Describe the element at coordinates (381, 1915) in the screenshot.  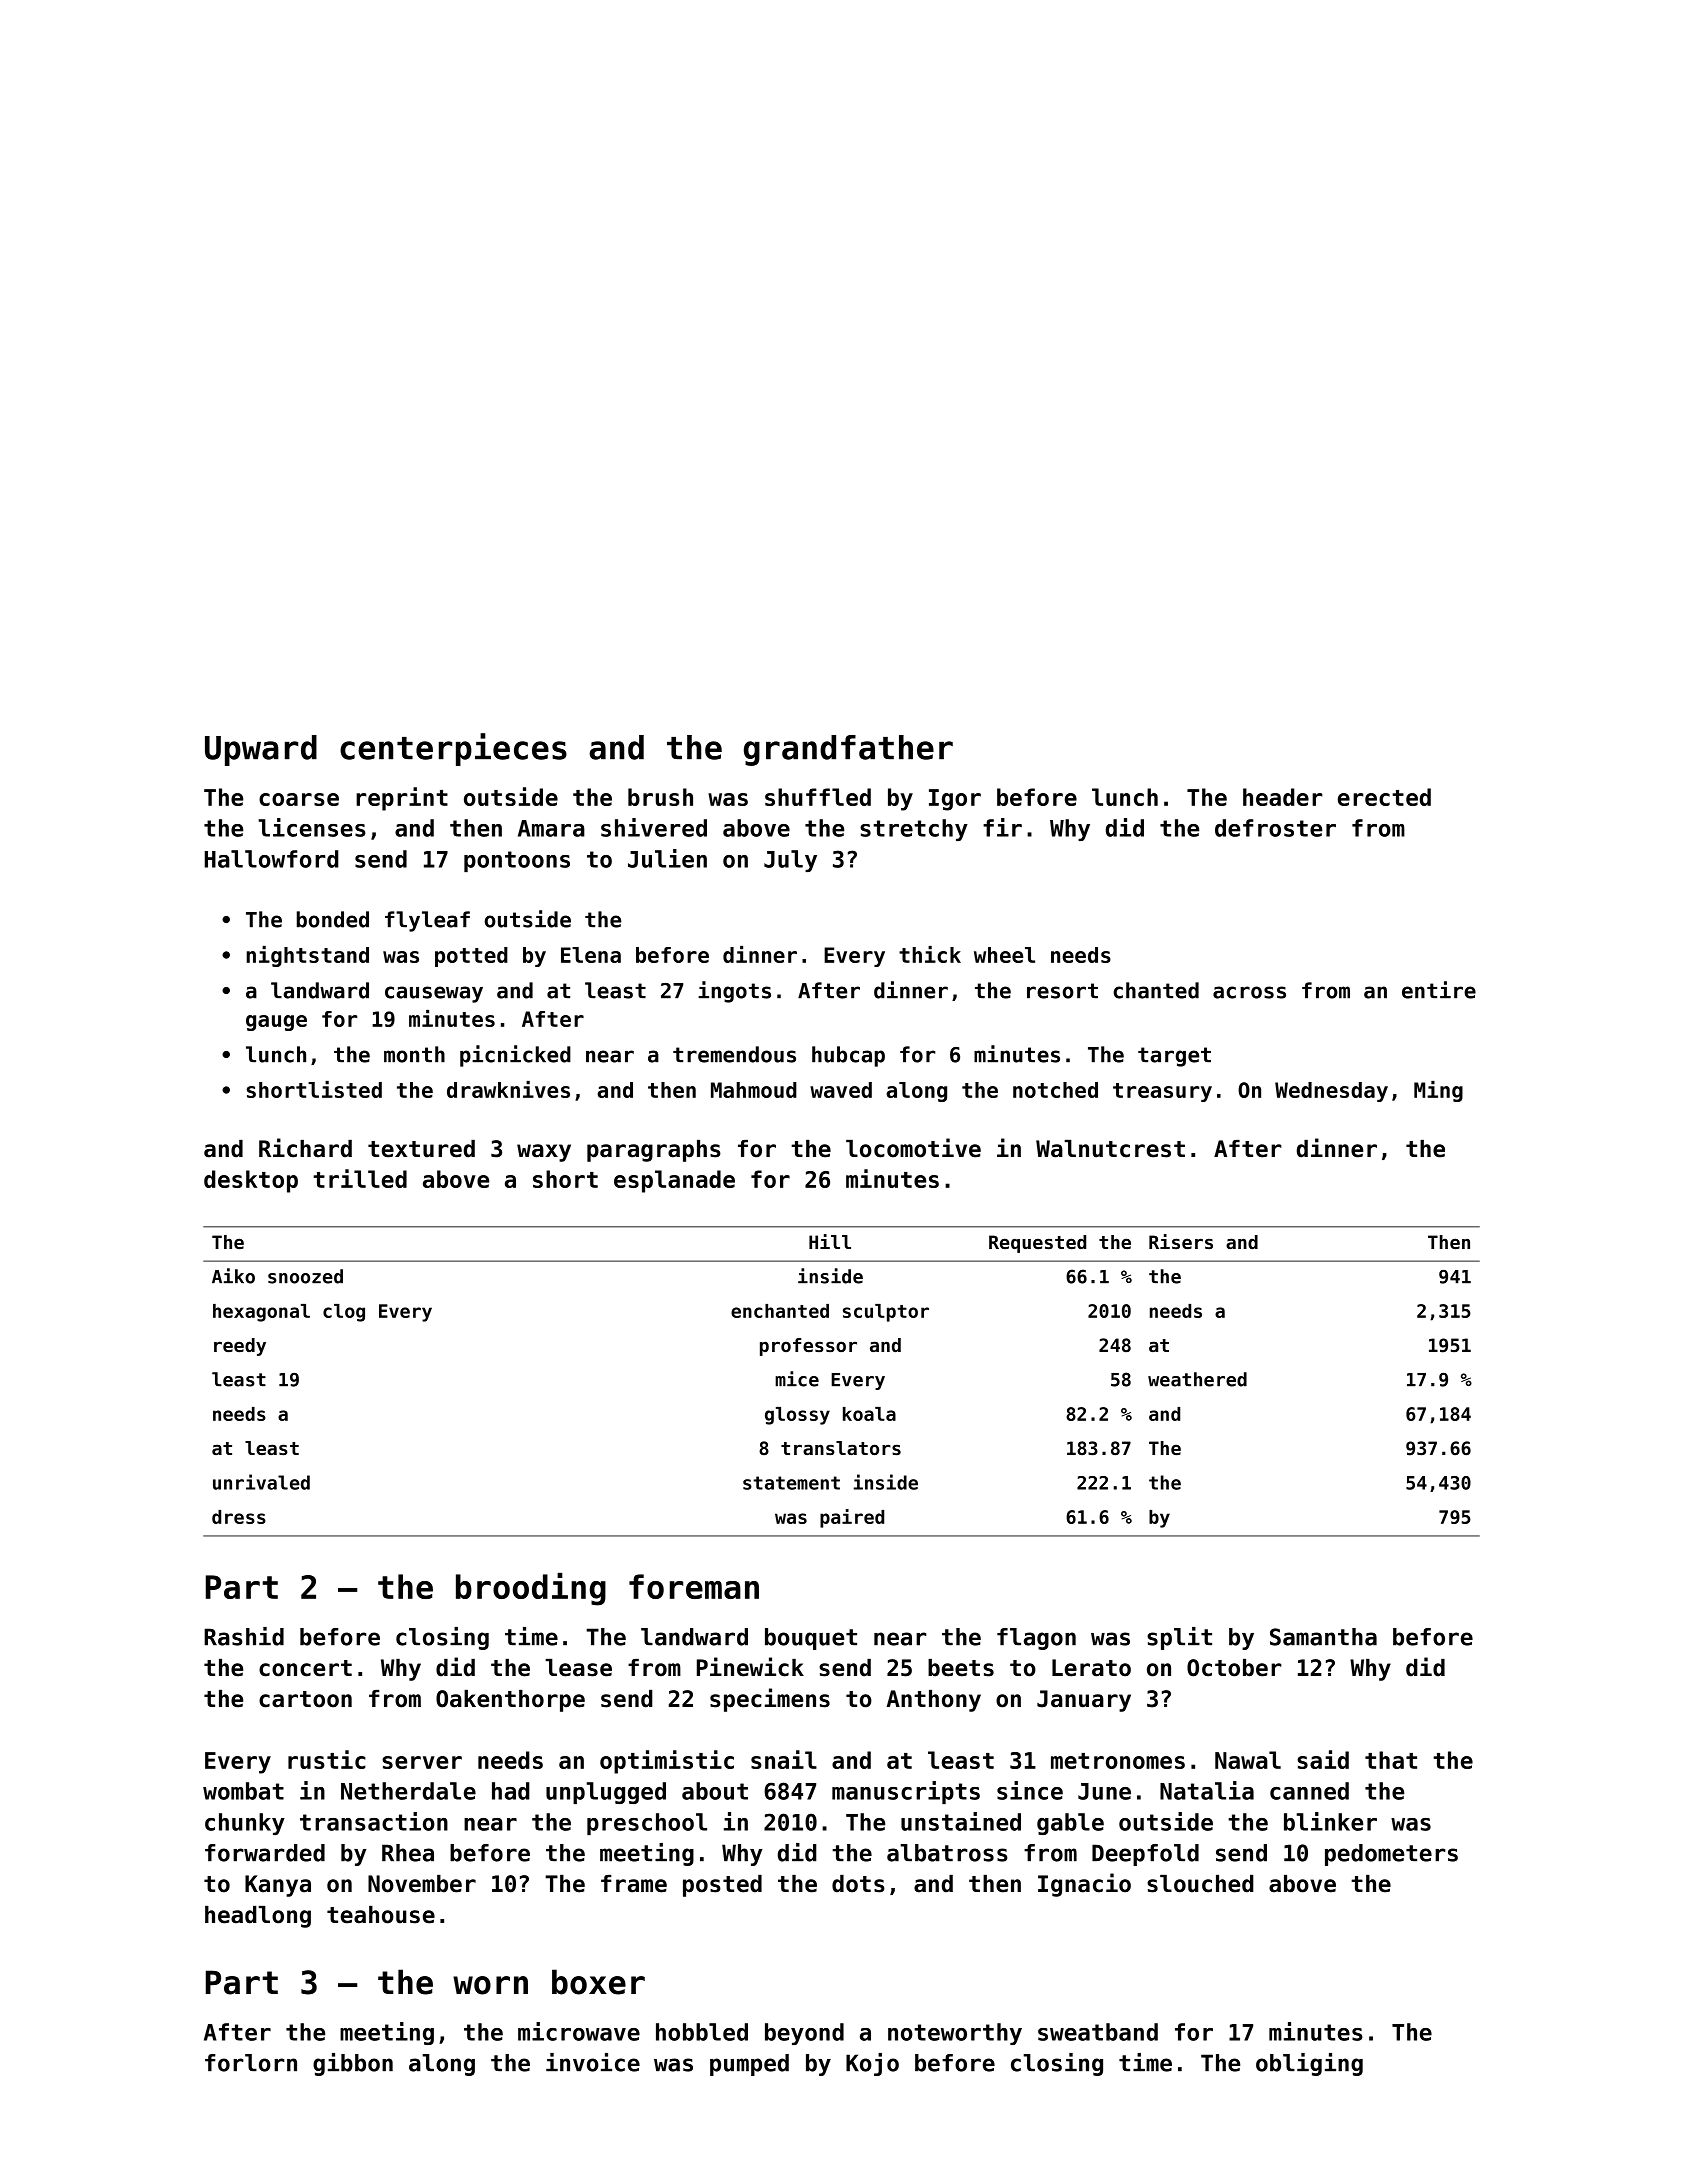
I see `teahouse` at that location.
